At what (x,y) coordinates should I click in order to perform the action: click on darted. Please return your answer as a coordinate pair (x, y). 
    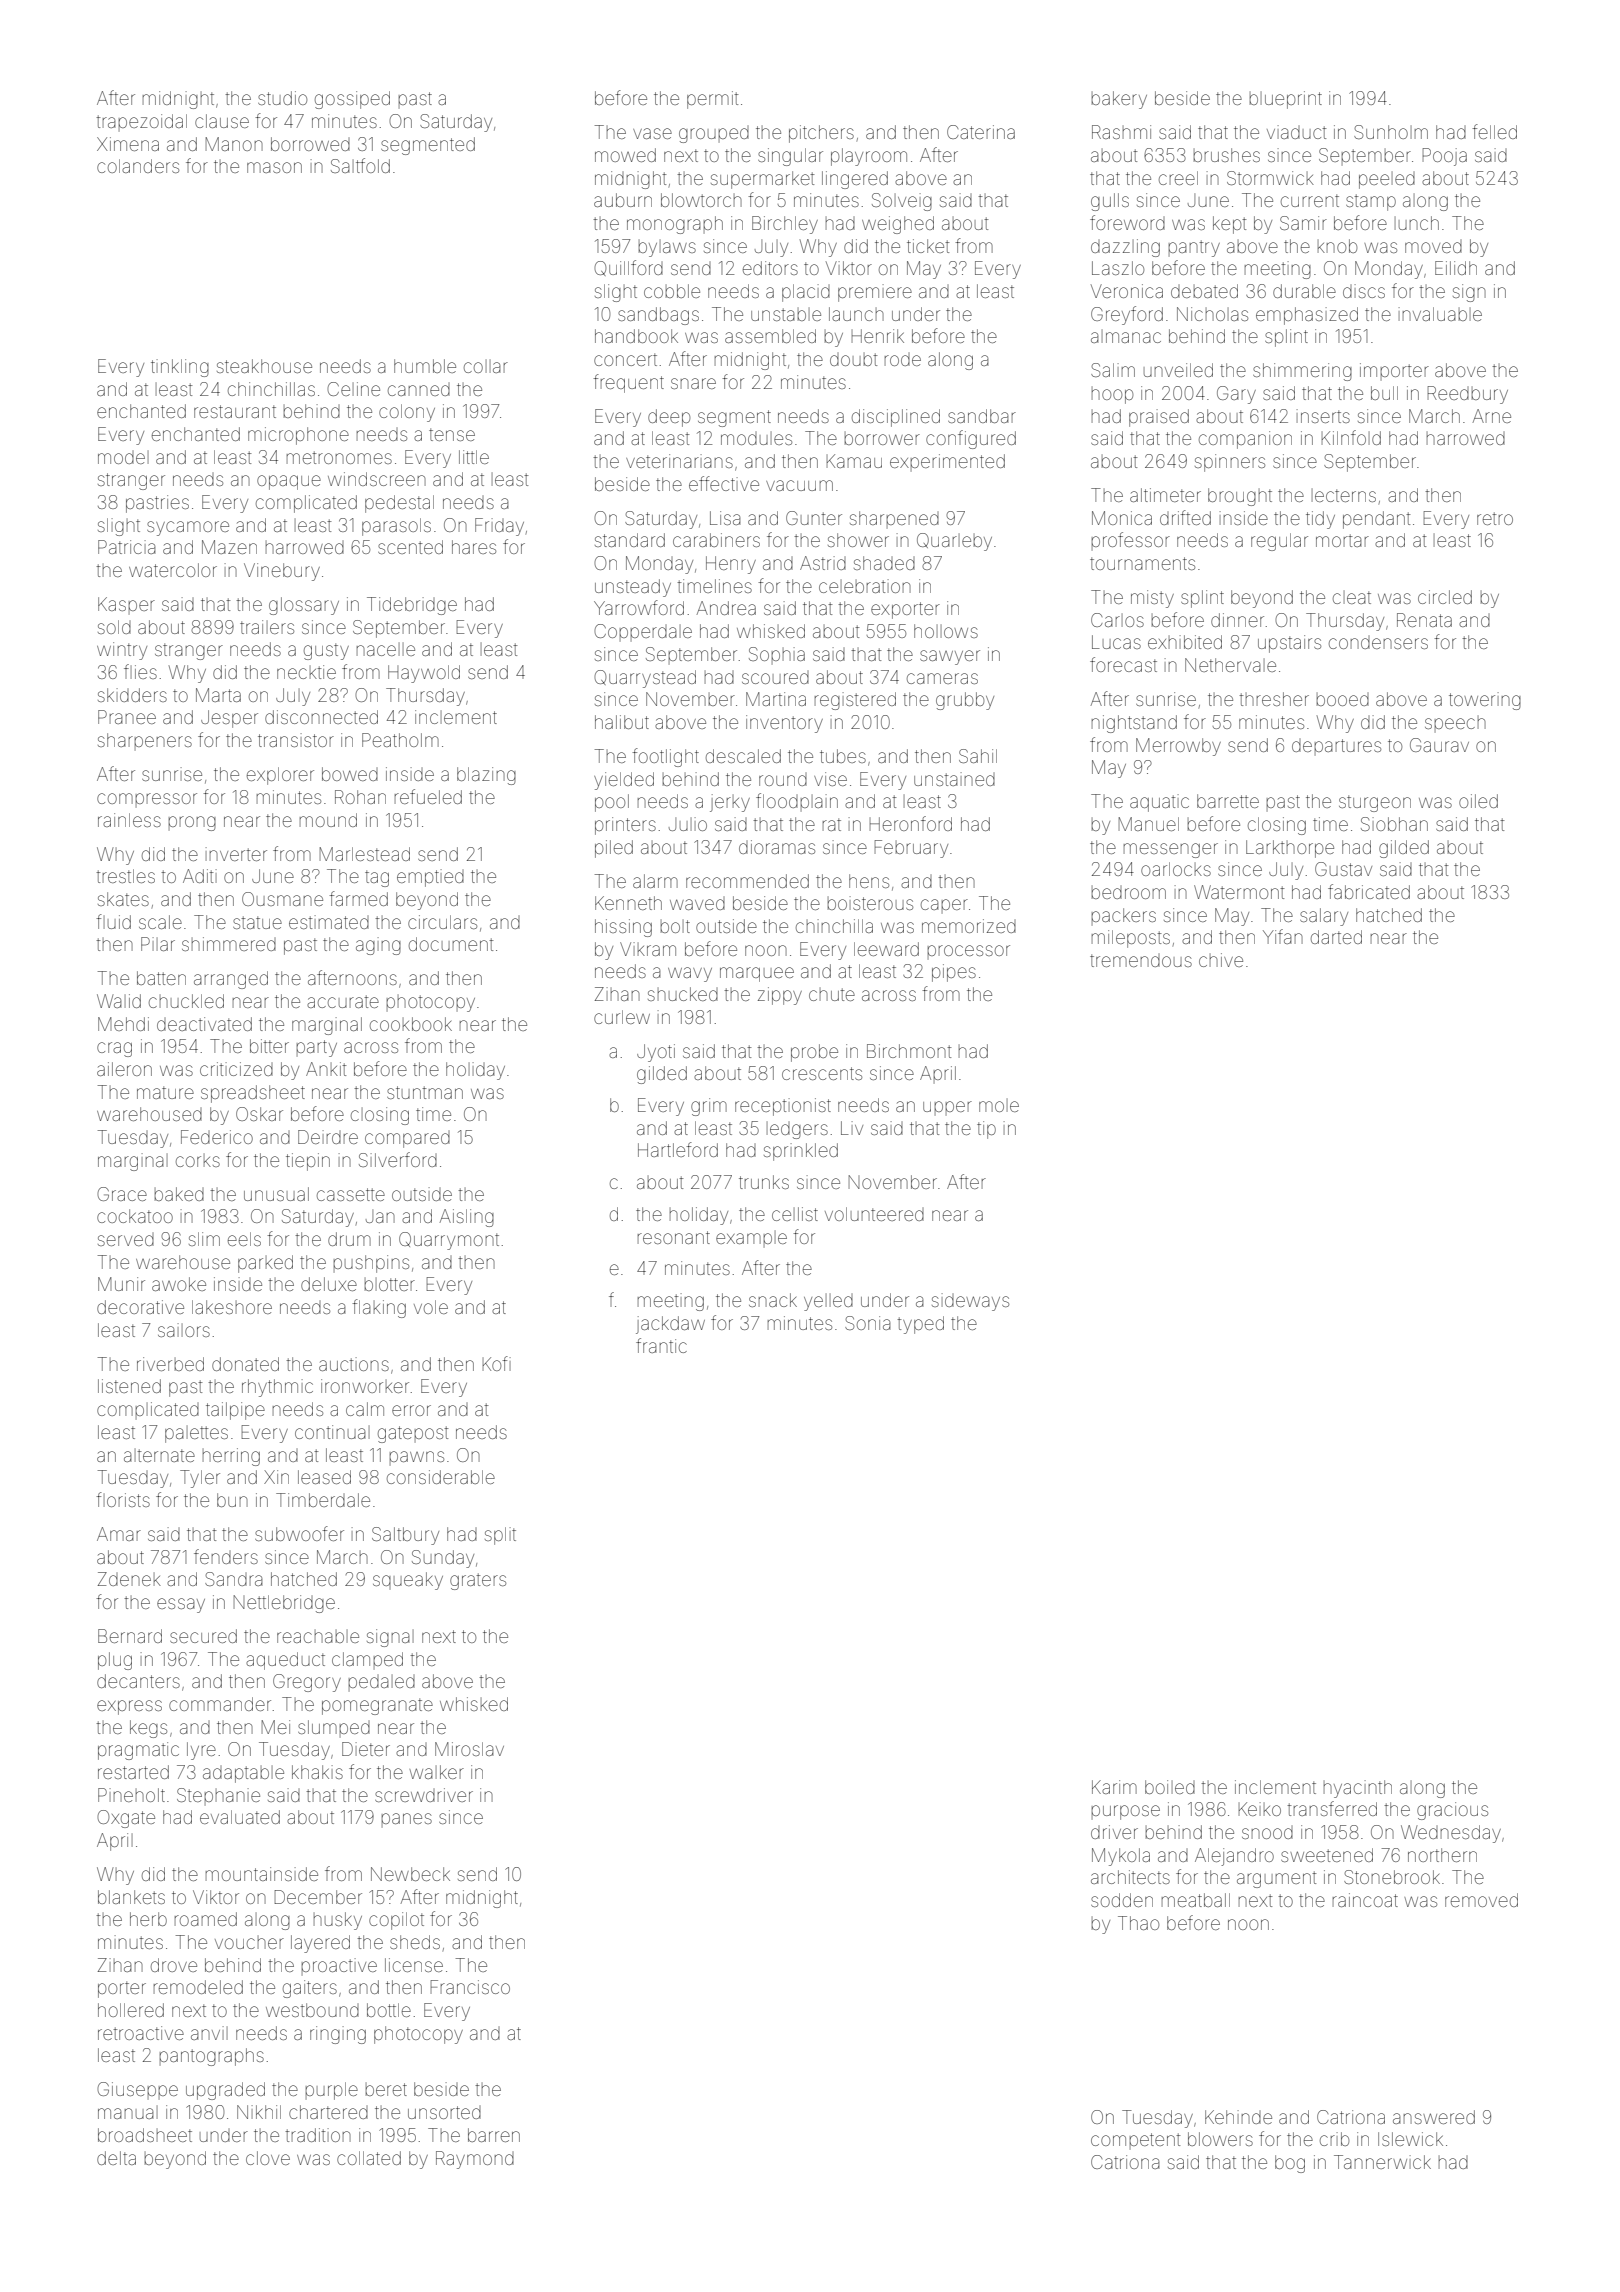
    Looking at the image, I should click on (1336, 937).
